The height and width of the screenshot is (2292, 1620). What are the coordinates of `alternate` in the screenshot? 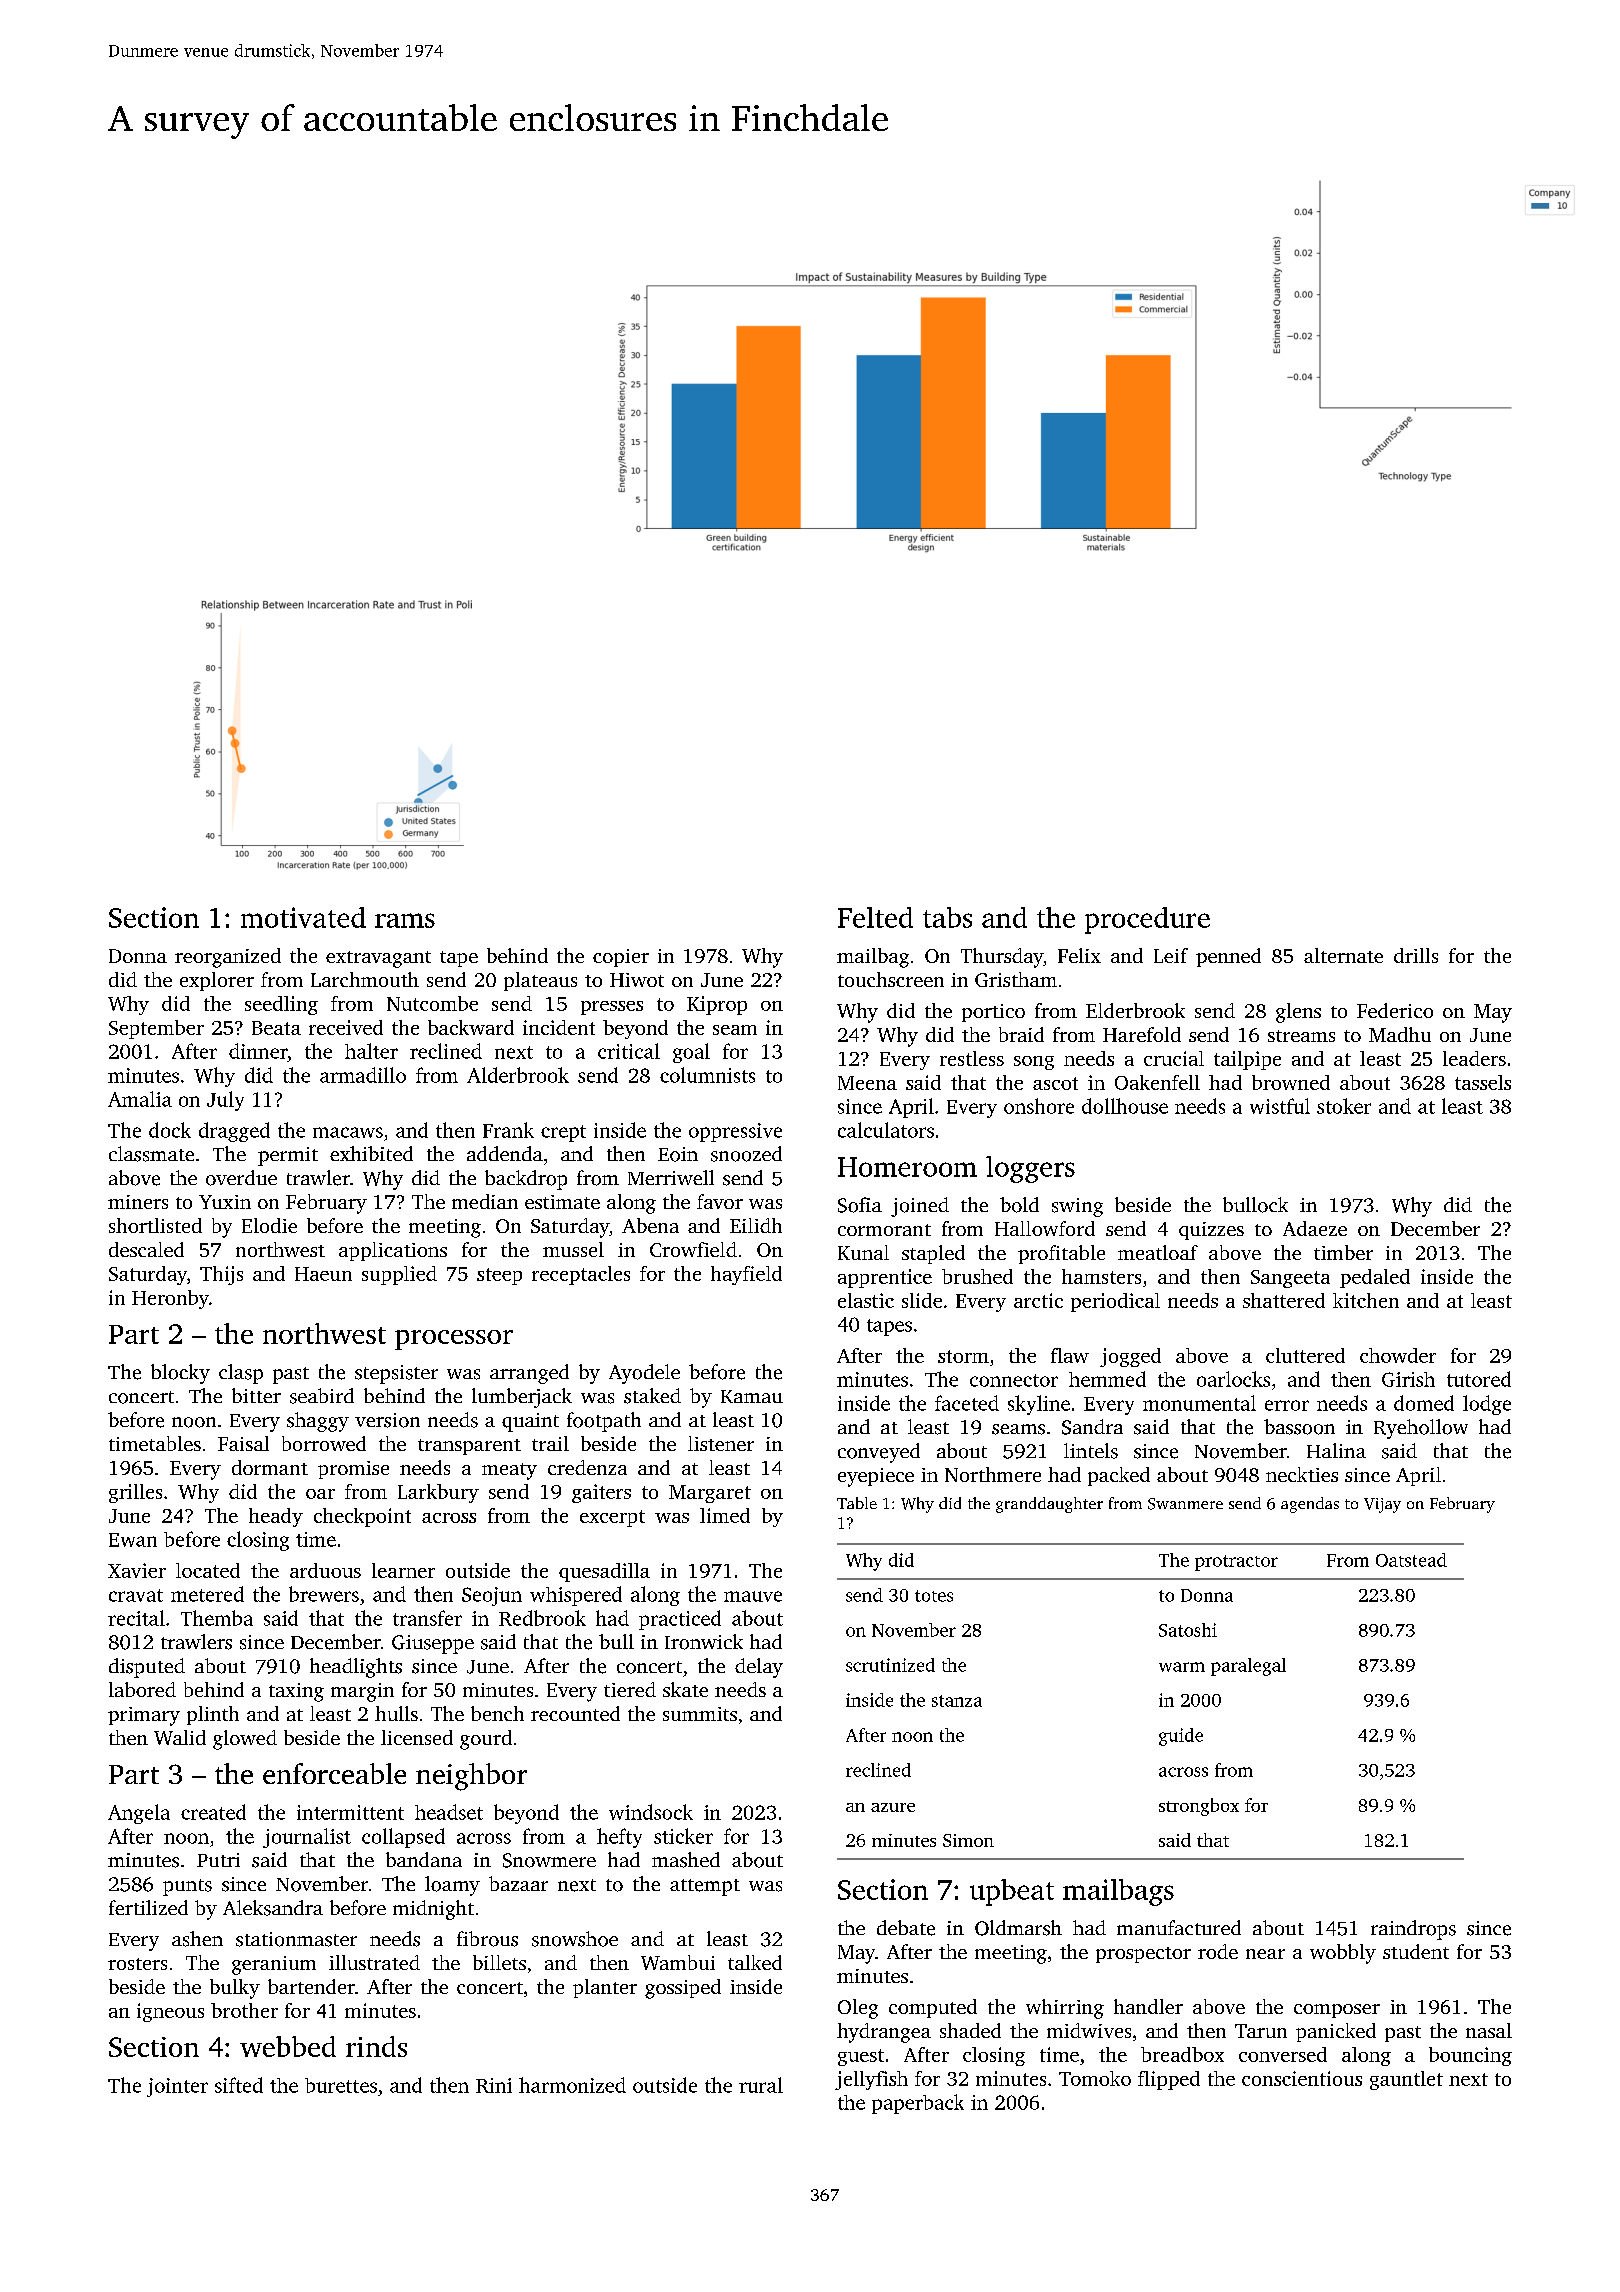 It's located at (1343, 955).
